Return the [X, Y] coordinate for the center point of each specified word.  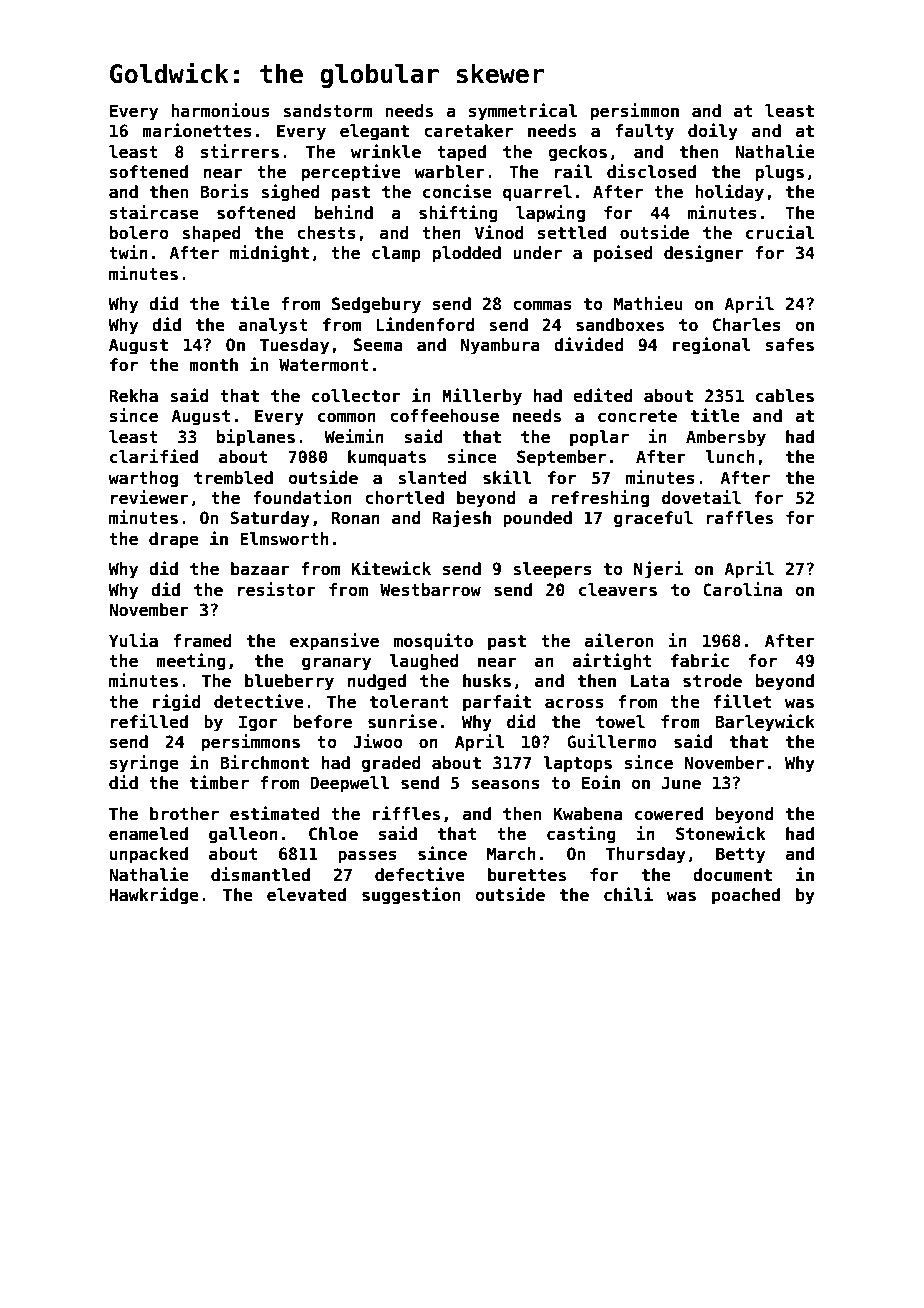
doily [713, 132]
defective [420, 874]
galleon [243, 835]
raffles [739, 518]
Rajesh [461, 519]
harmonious [220, 110]
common [347, 417]
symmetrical [523, 112]
